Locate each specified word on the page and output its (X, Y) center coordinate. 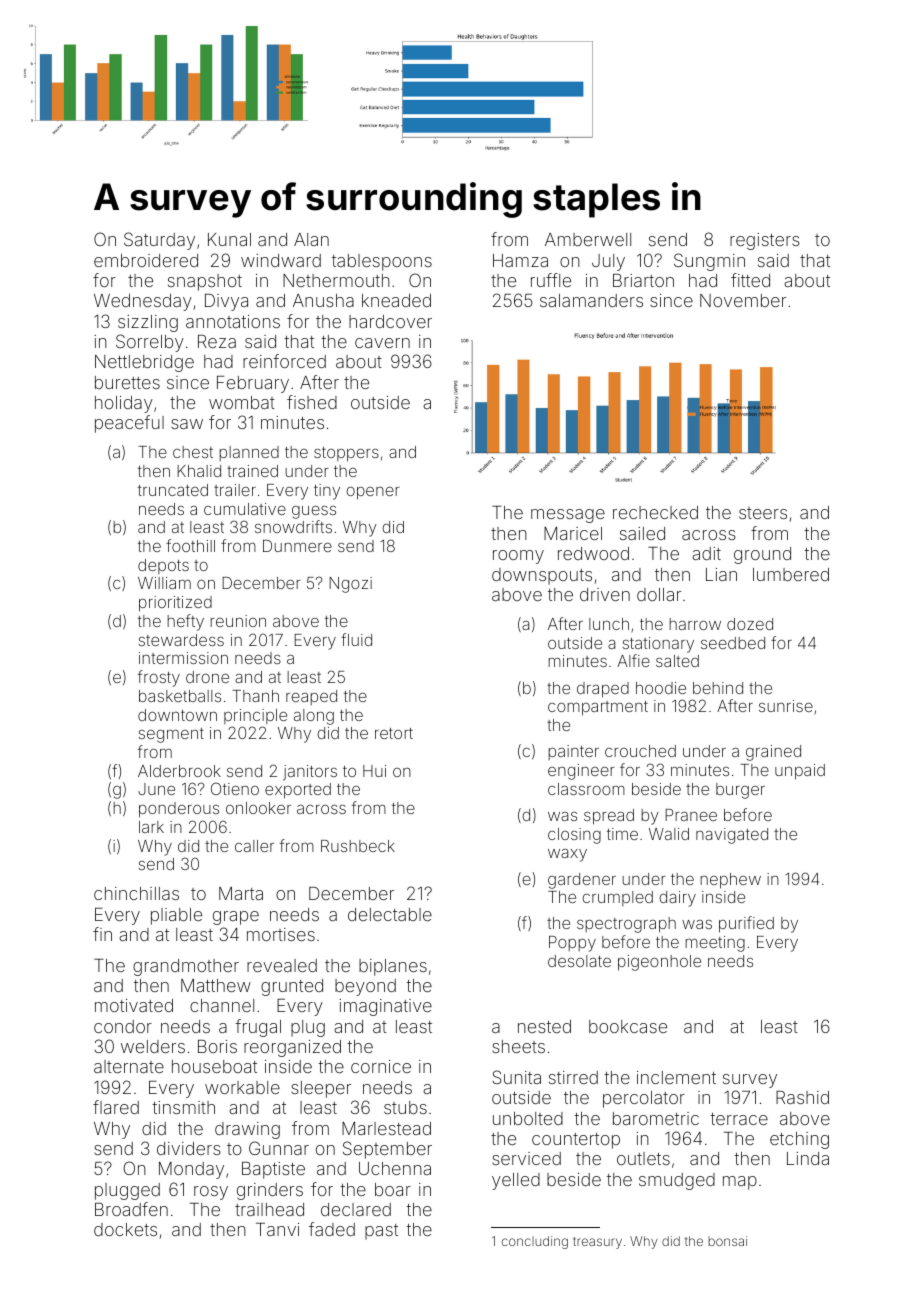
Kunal (229, 239)
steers (763, 513)
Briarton (643, 280)
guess (314, 512)
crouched (640, 751)
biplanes (393, 967)
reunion (238, 621)
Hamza (520, 260)
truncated (173, 490)
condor (123, 1026)
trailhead (269, 1209)
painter (573, 752)
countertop (576, 1141)
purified (746, 924)
